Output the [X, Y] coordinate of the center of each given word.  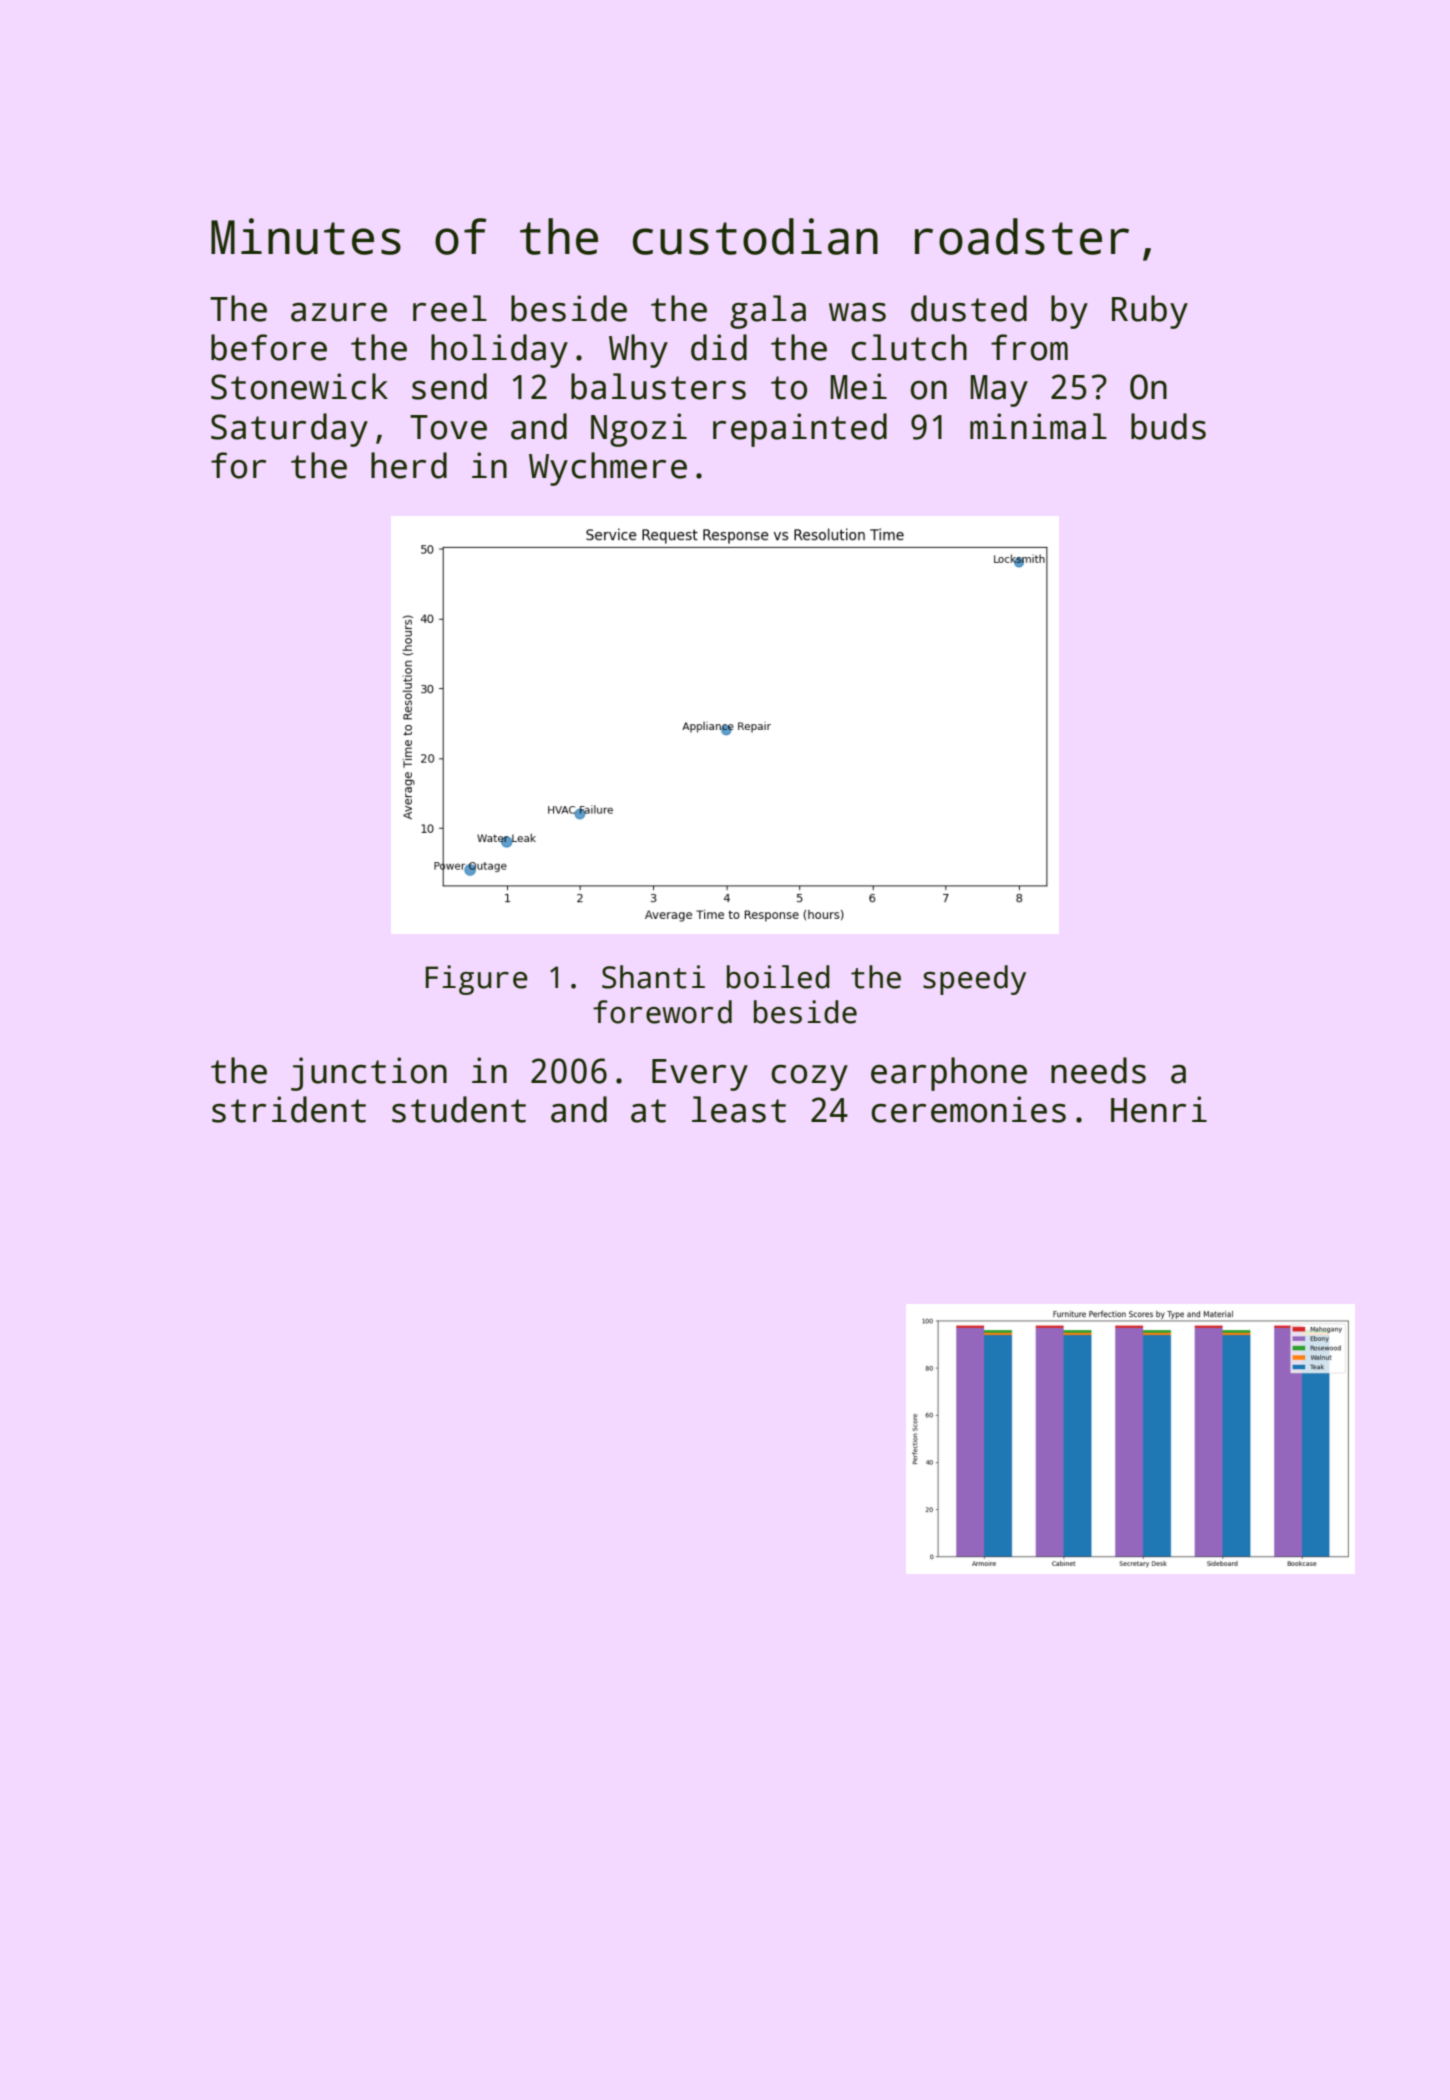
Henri [1159, 1109]
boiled [778, 977]
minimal [1038, 426]
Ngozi [639, 430]
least [739, 1109]
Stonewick [299, 386]
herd [409, 465]
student [459, 1109]
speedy [974, 980]
